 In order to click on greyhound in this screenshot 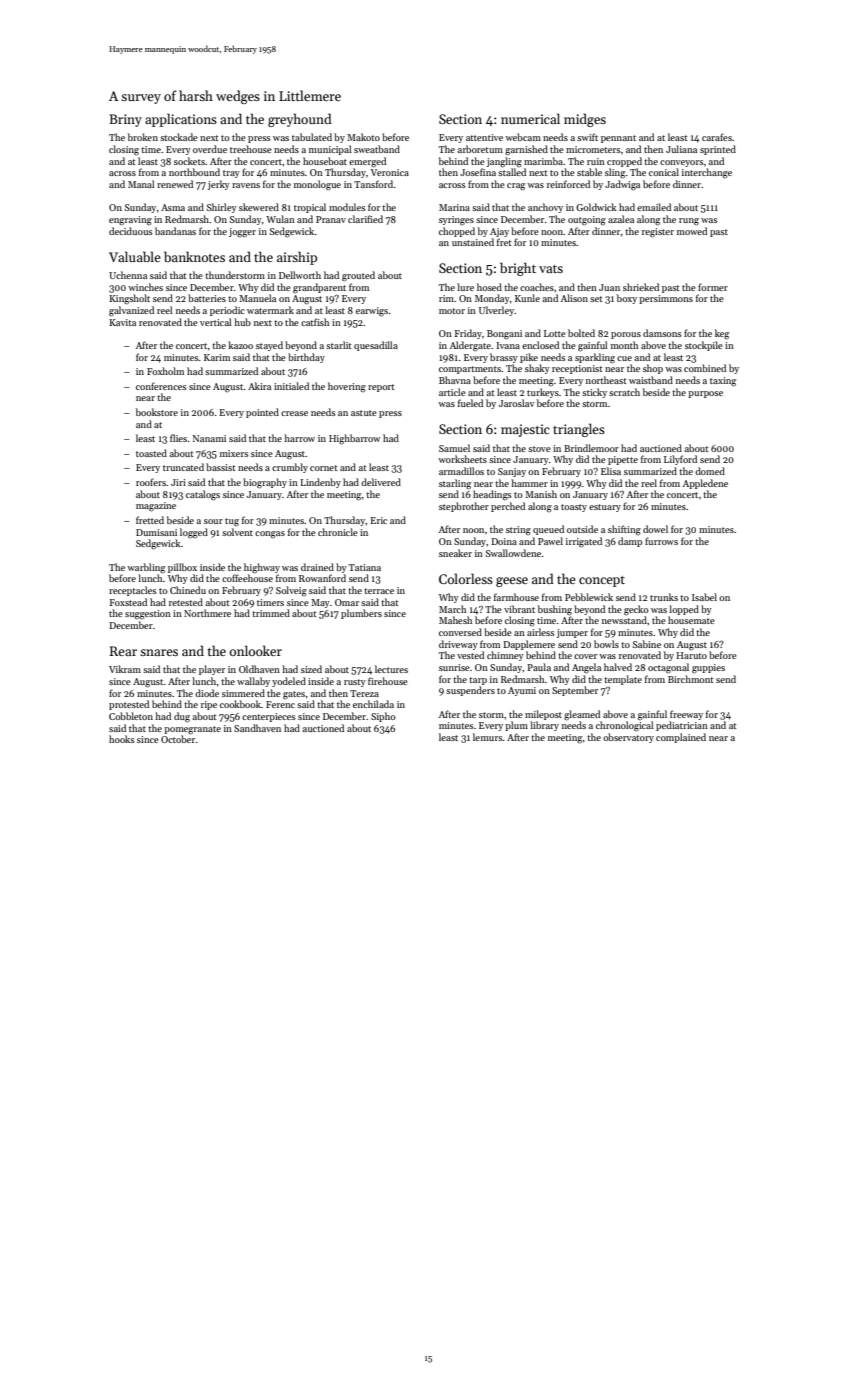, I will do `click(300, 120)`.
